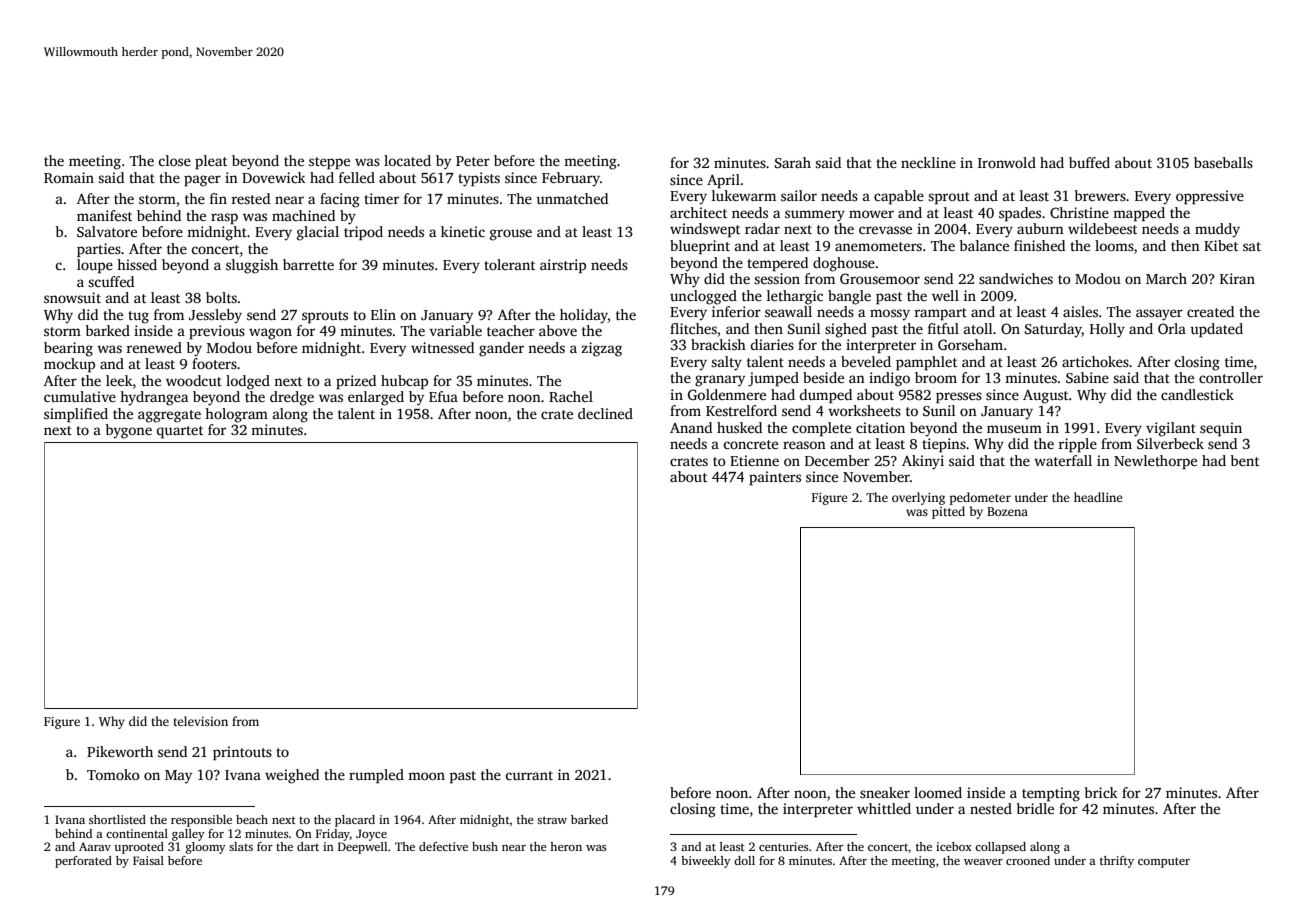 The width and height of the screenshot is (1308, 924). What do you see at coordinates (120, 751) in the screenshot?
I see `Pikeworth` at bounding box center [120, 751].
